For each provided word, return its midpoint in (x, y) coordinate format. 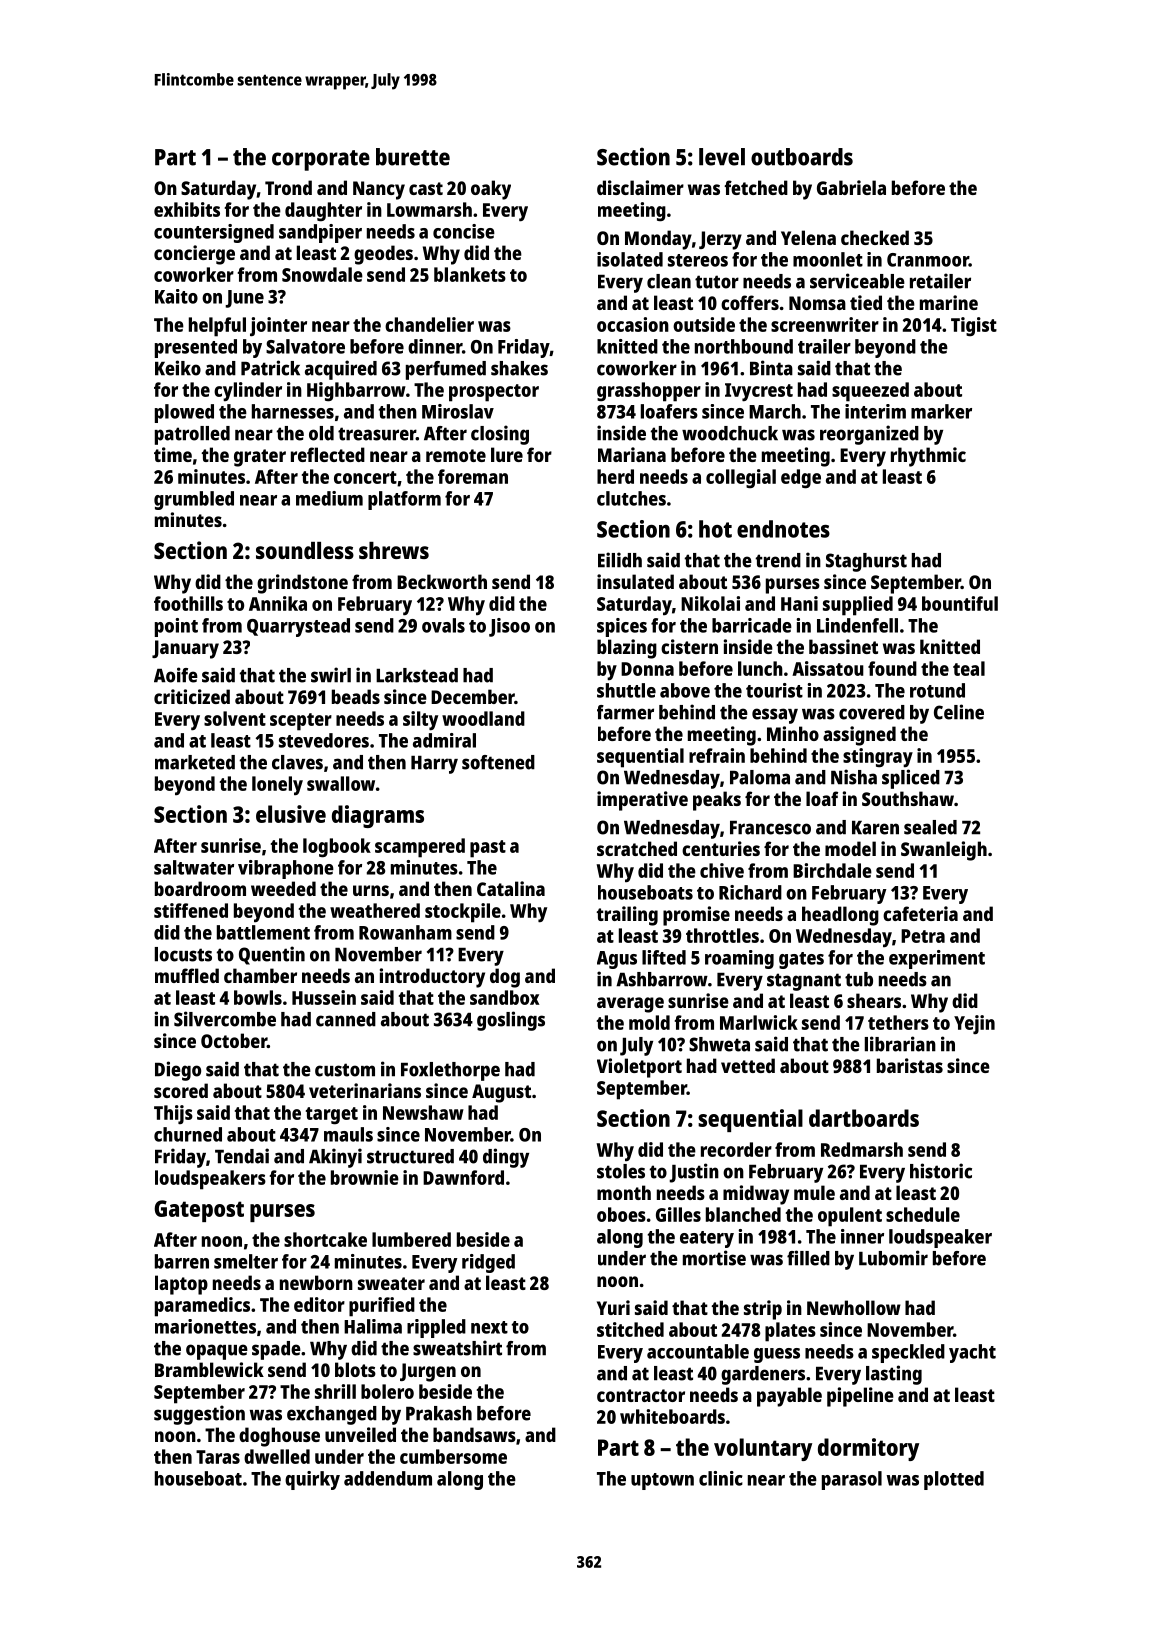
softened (498, 762)
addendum (388, 1478)
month (624, 1192)
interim (875, 411)
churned (188, 1134)
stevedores (324, 740)
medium (329, 498)
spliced (911, 779)
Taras (218, 1457)
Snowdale (322, 274)
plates (790, 1332)
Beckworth (442, 581)
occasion (633, 324)
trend (778, 560)
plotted (954, 1480)
